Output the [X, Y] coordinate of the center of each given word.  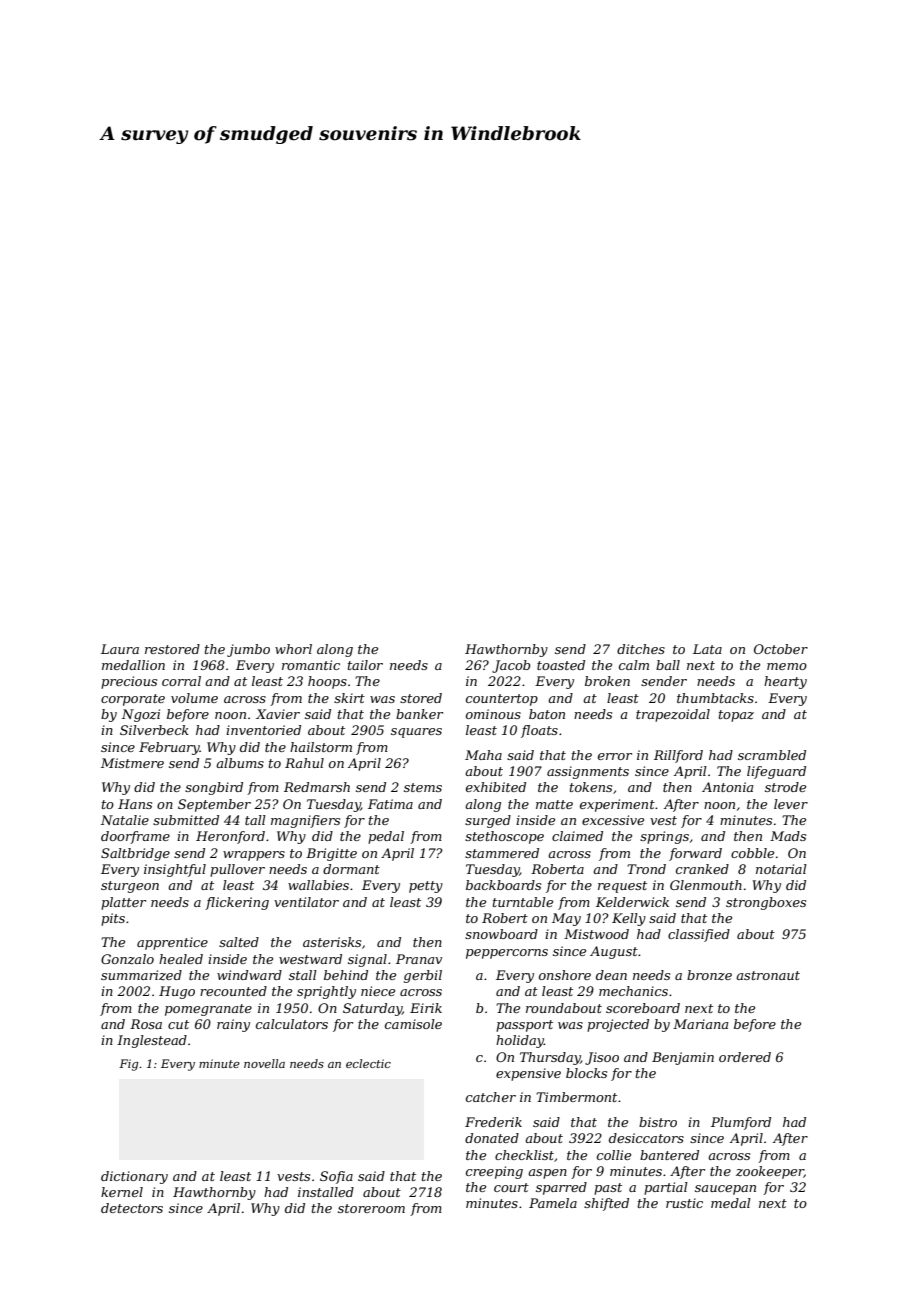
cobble [752, 853]
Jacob [511, 666]
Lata [707, 649]
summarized [141, 975]
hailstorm [321, 747]
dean [611, 975]
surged [488, 821]
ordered [745, 1057]
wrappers [254, 856]
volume [194, 698]
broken [607, 681]
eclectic [368, 1063]
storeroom [371, 1208]
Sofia [336, 1177]
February [169, 748]
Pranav [419, 959]
